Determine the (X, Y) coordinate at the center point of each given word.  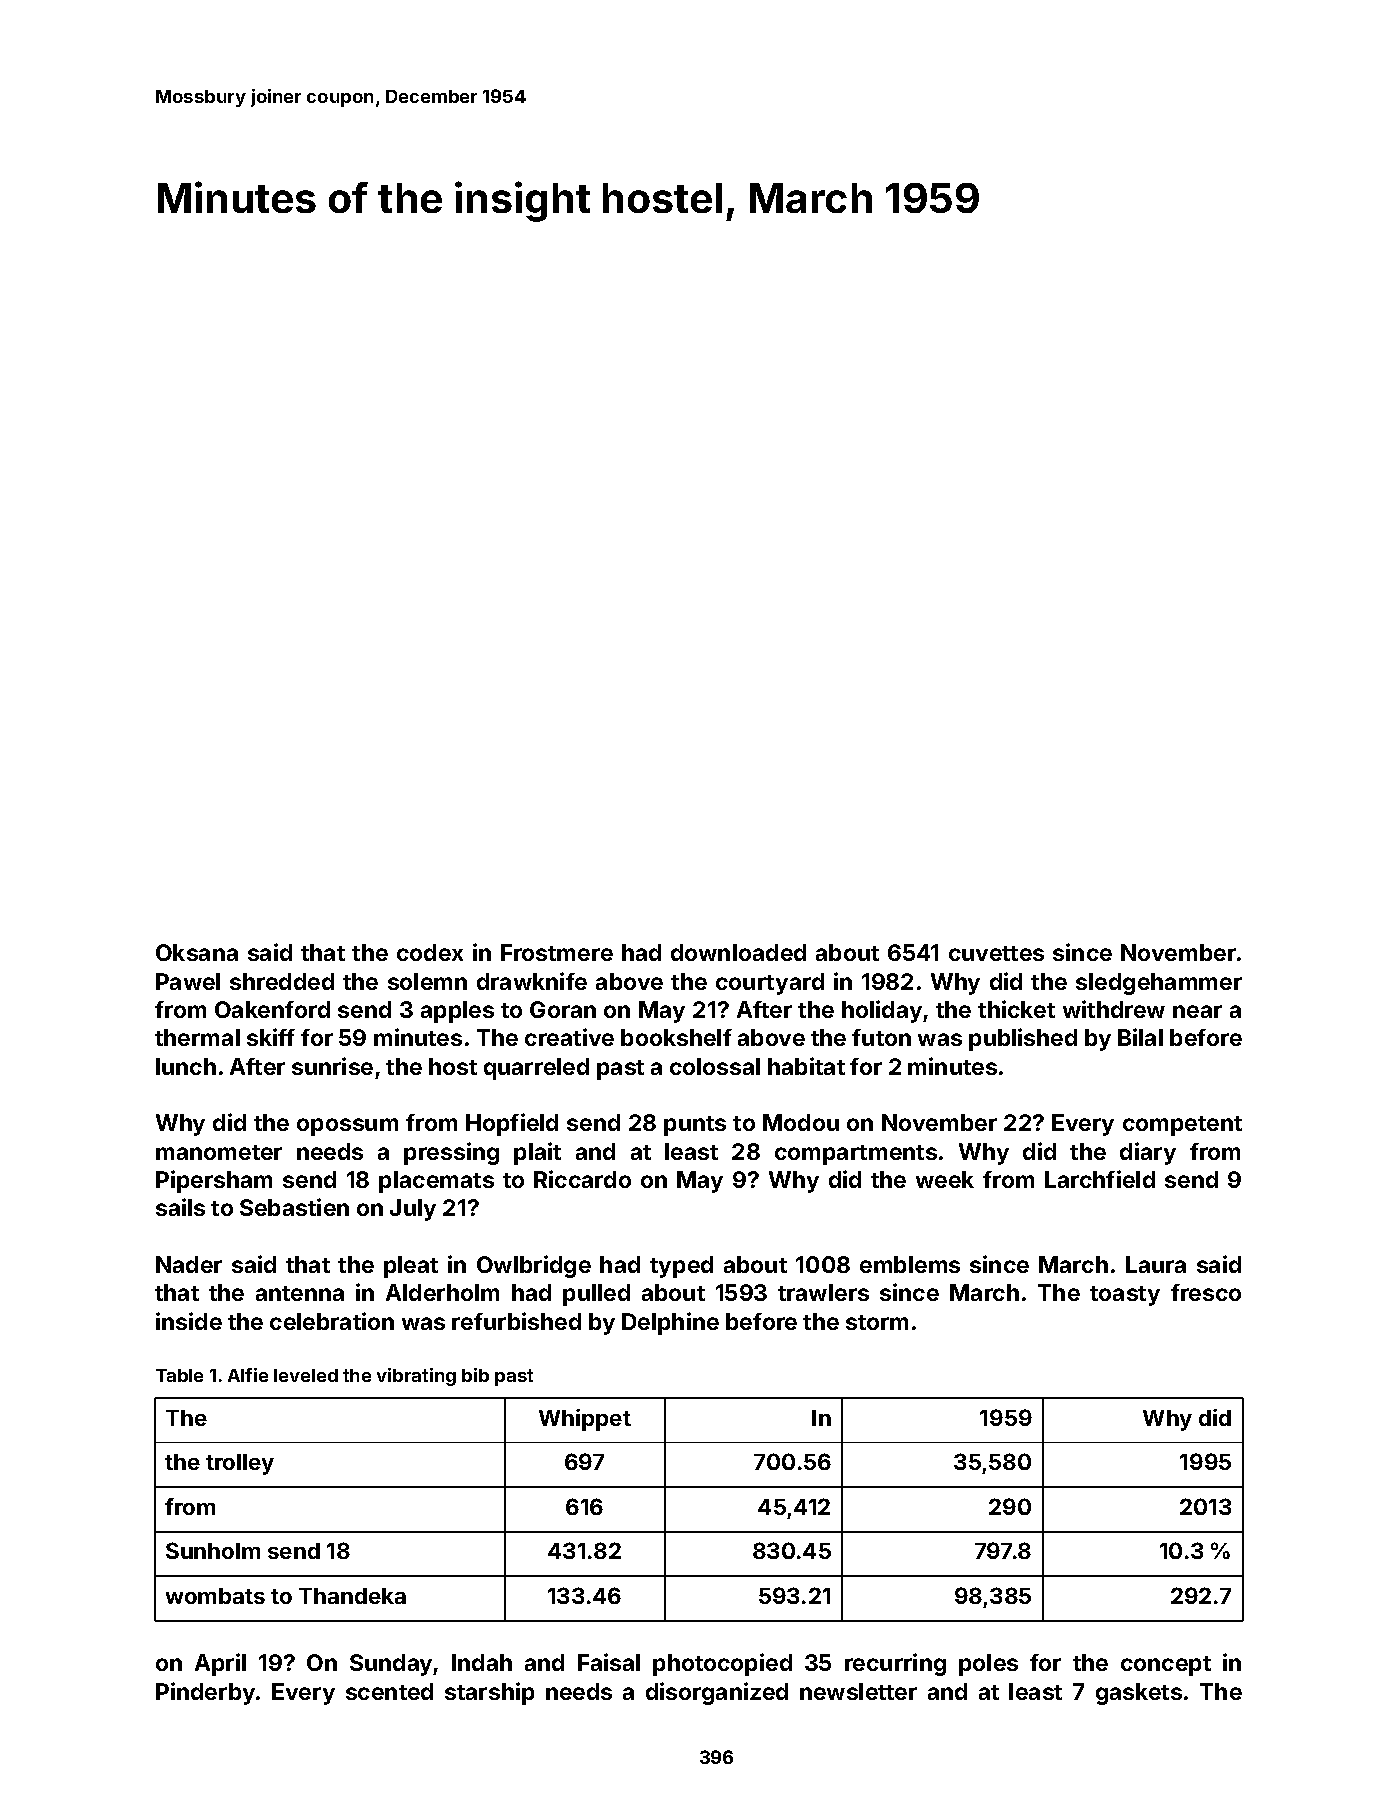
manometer (219, 1152)
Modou (801, 1122)
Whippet (585, 1420)
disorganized (717, 1693)
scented (389, 1691)
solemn (427, 981)
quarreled (536, 1069)
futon (881, 1037)
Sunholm (213, 1550)
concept (1166, 1666)
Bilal (1140, 1037)
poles (988, 1665)
